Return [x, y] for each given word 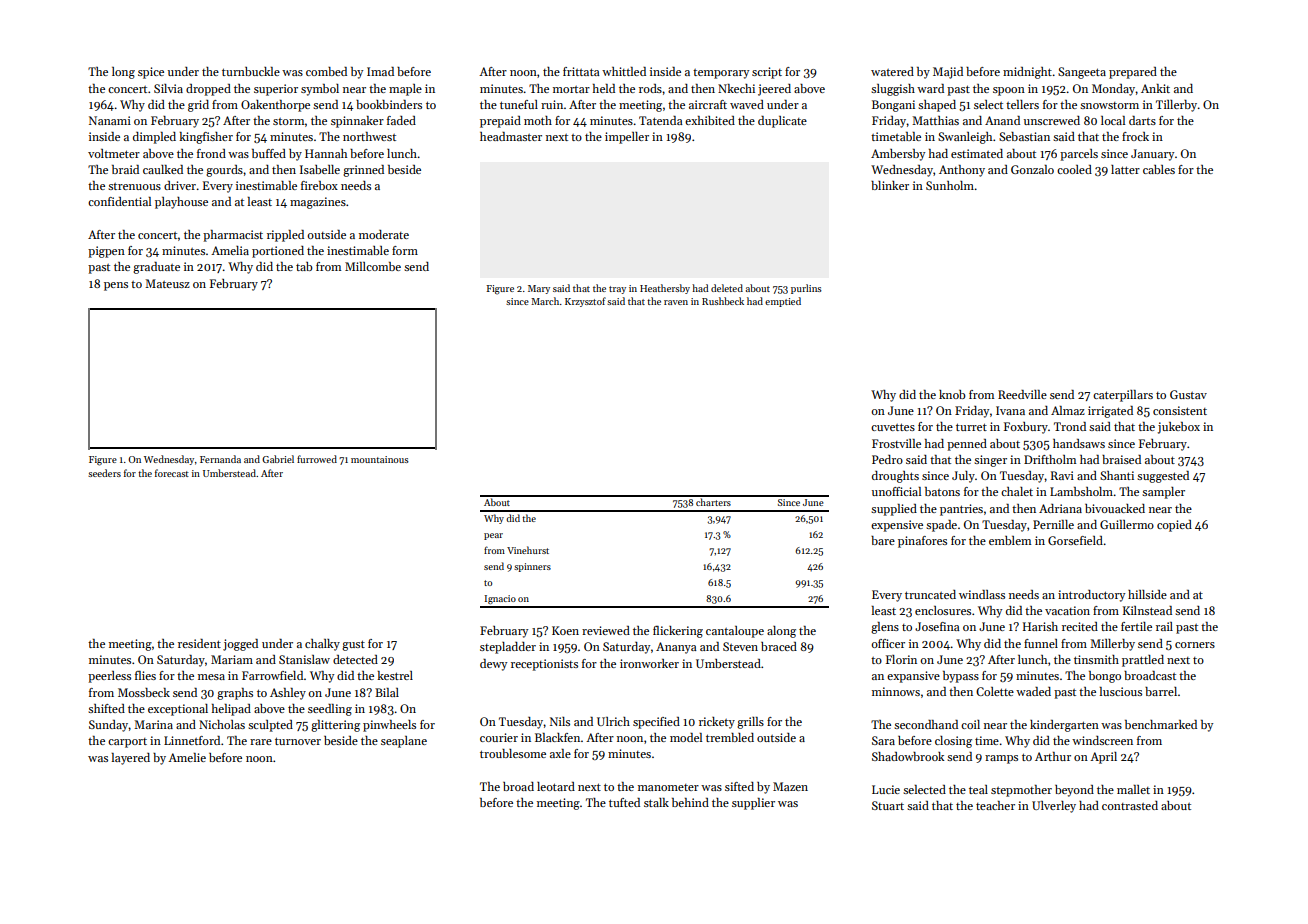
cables [1159, 169]
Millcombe [373, 266]
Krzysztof [585, 302]
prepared [1133, 73]
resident [199, 643]
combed [326, 71]
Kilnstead [1147, 610]
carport [127, 743]
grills [750, 723]
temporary [721, 74]
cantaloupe [735, 632]
